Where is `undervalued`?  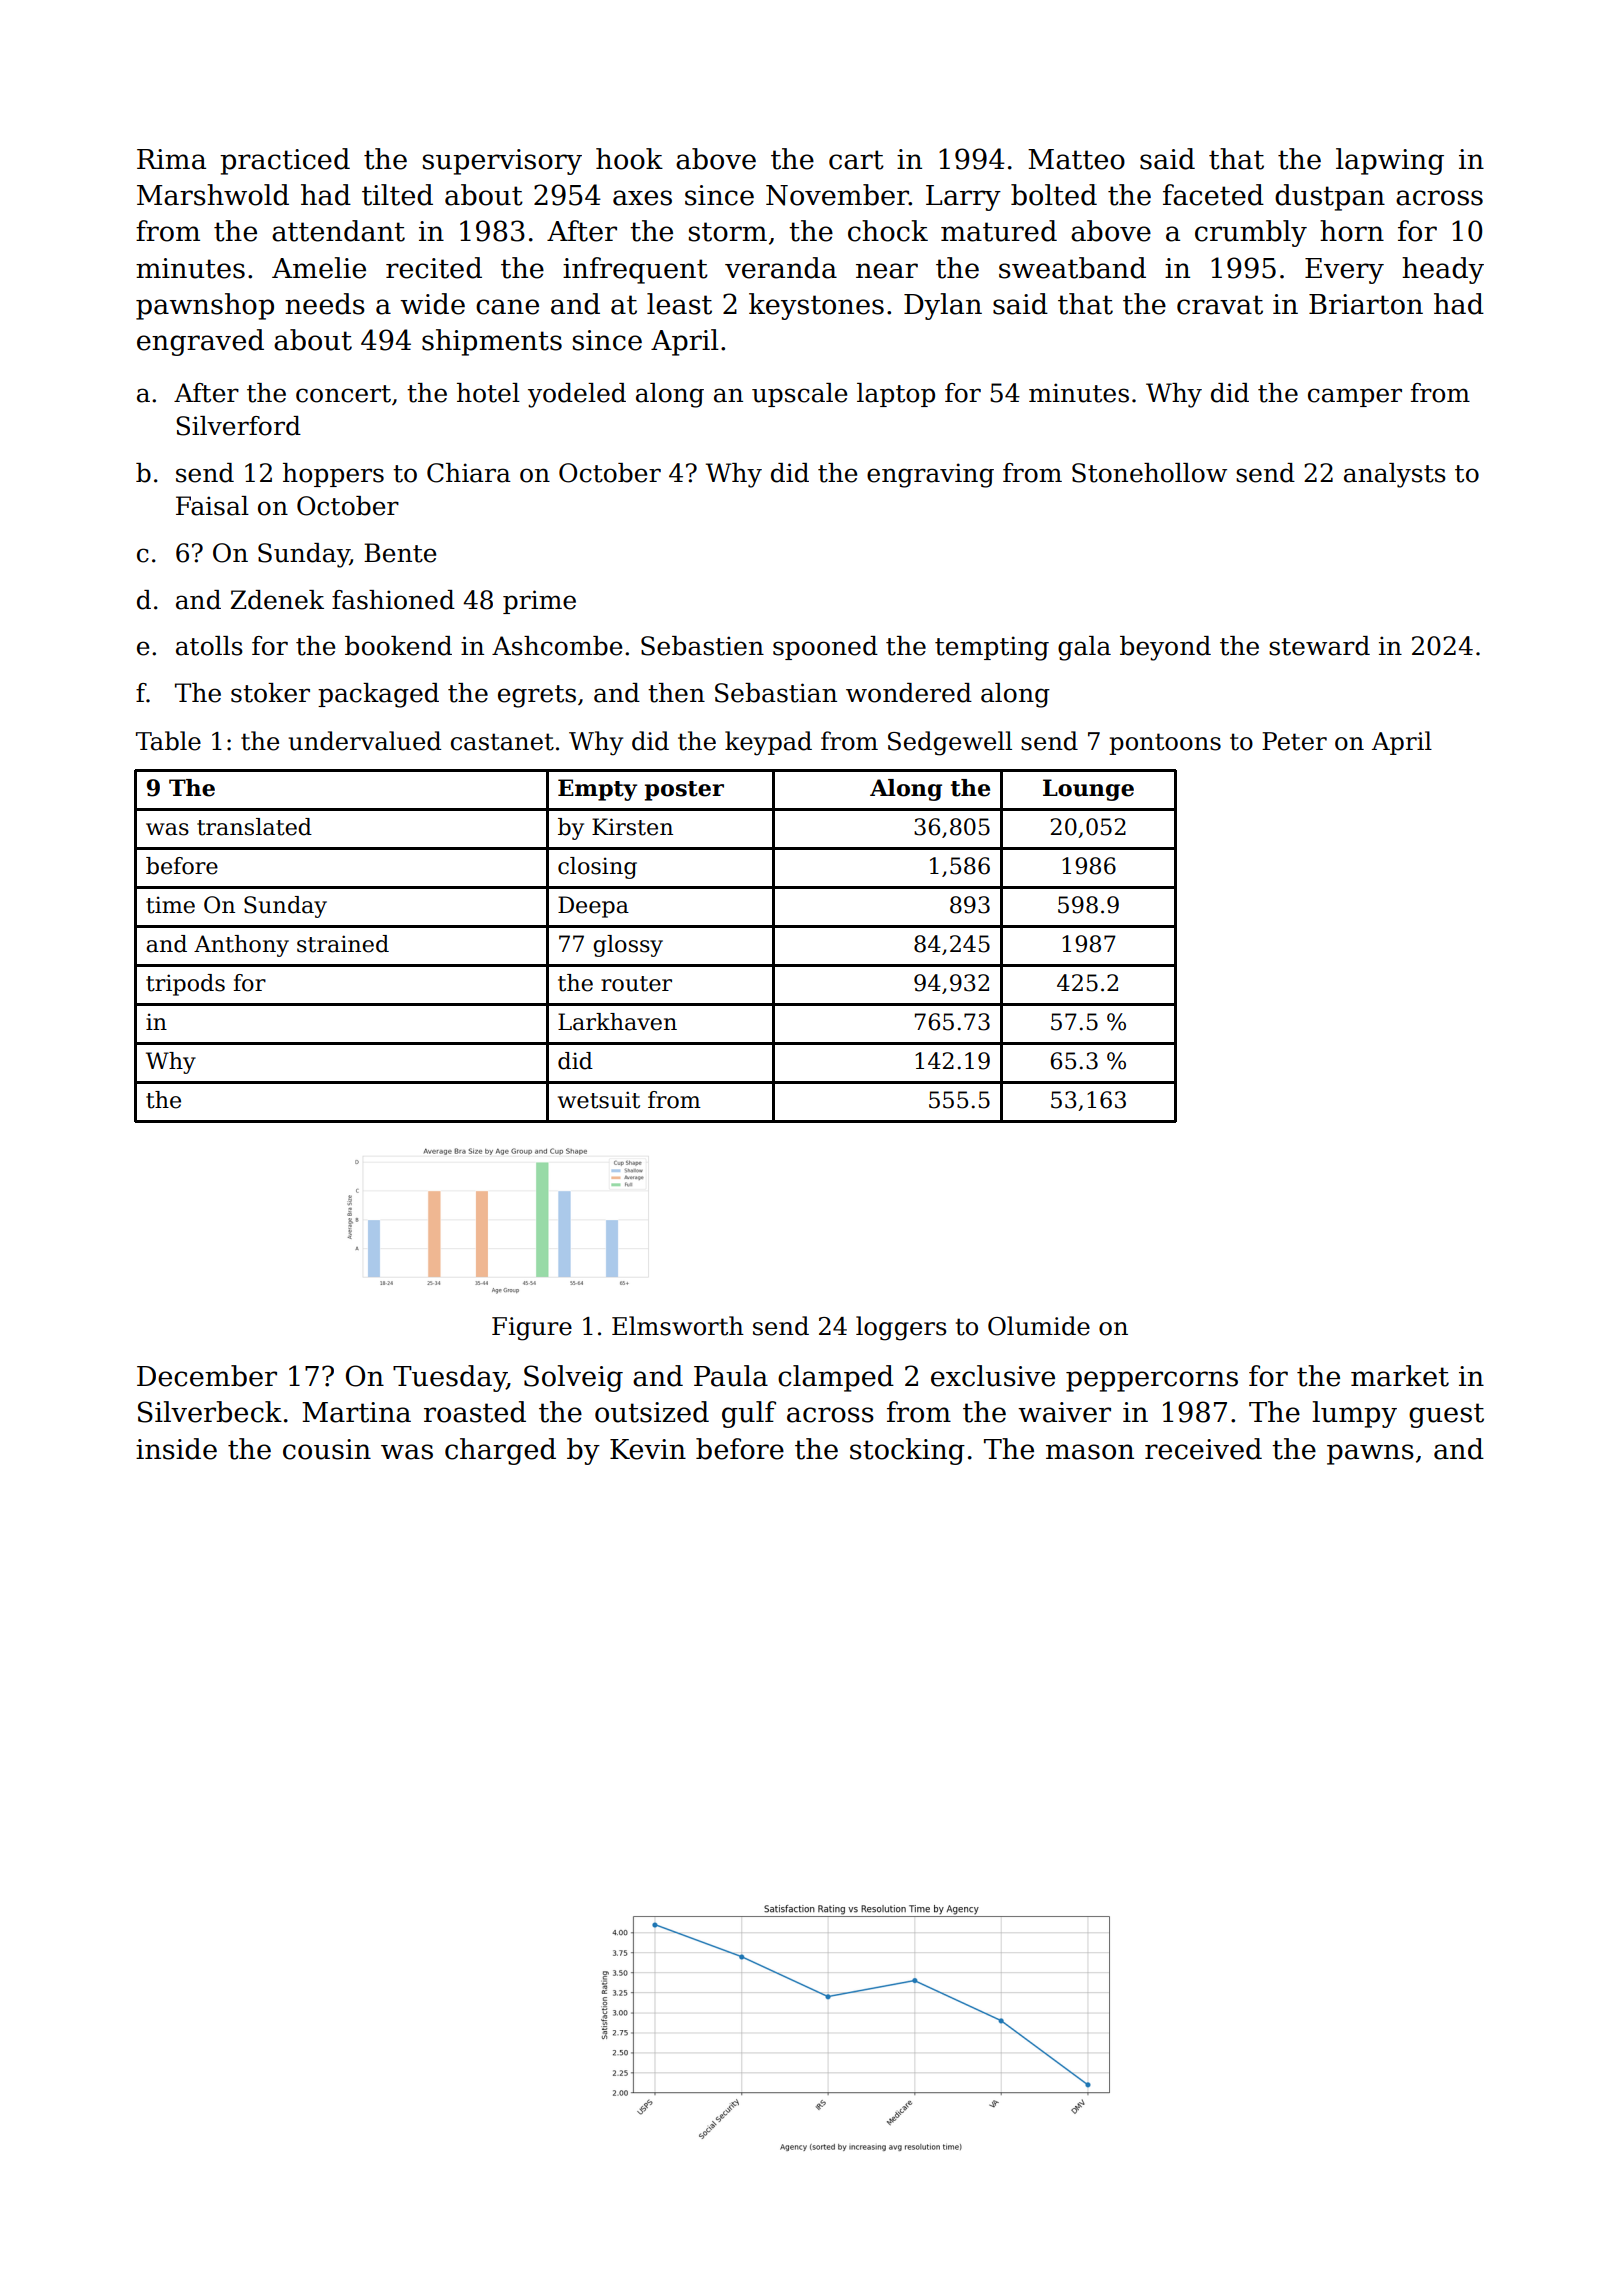
undervalued is located at coordinates (364, 741).
